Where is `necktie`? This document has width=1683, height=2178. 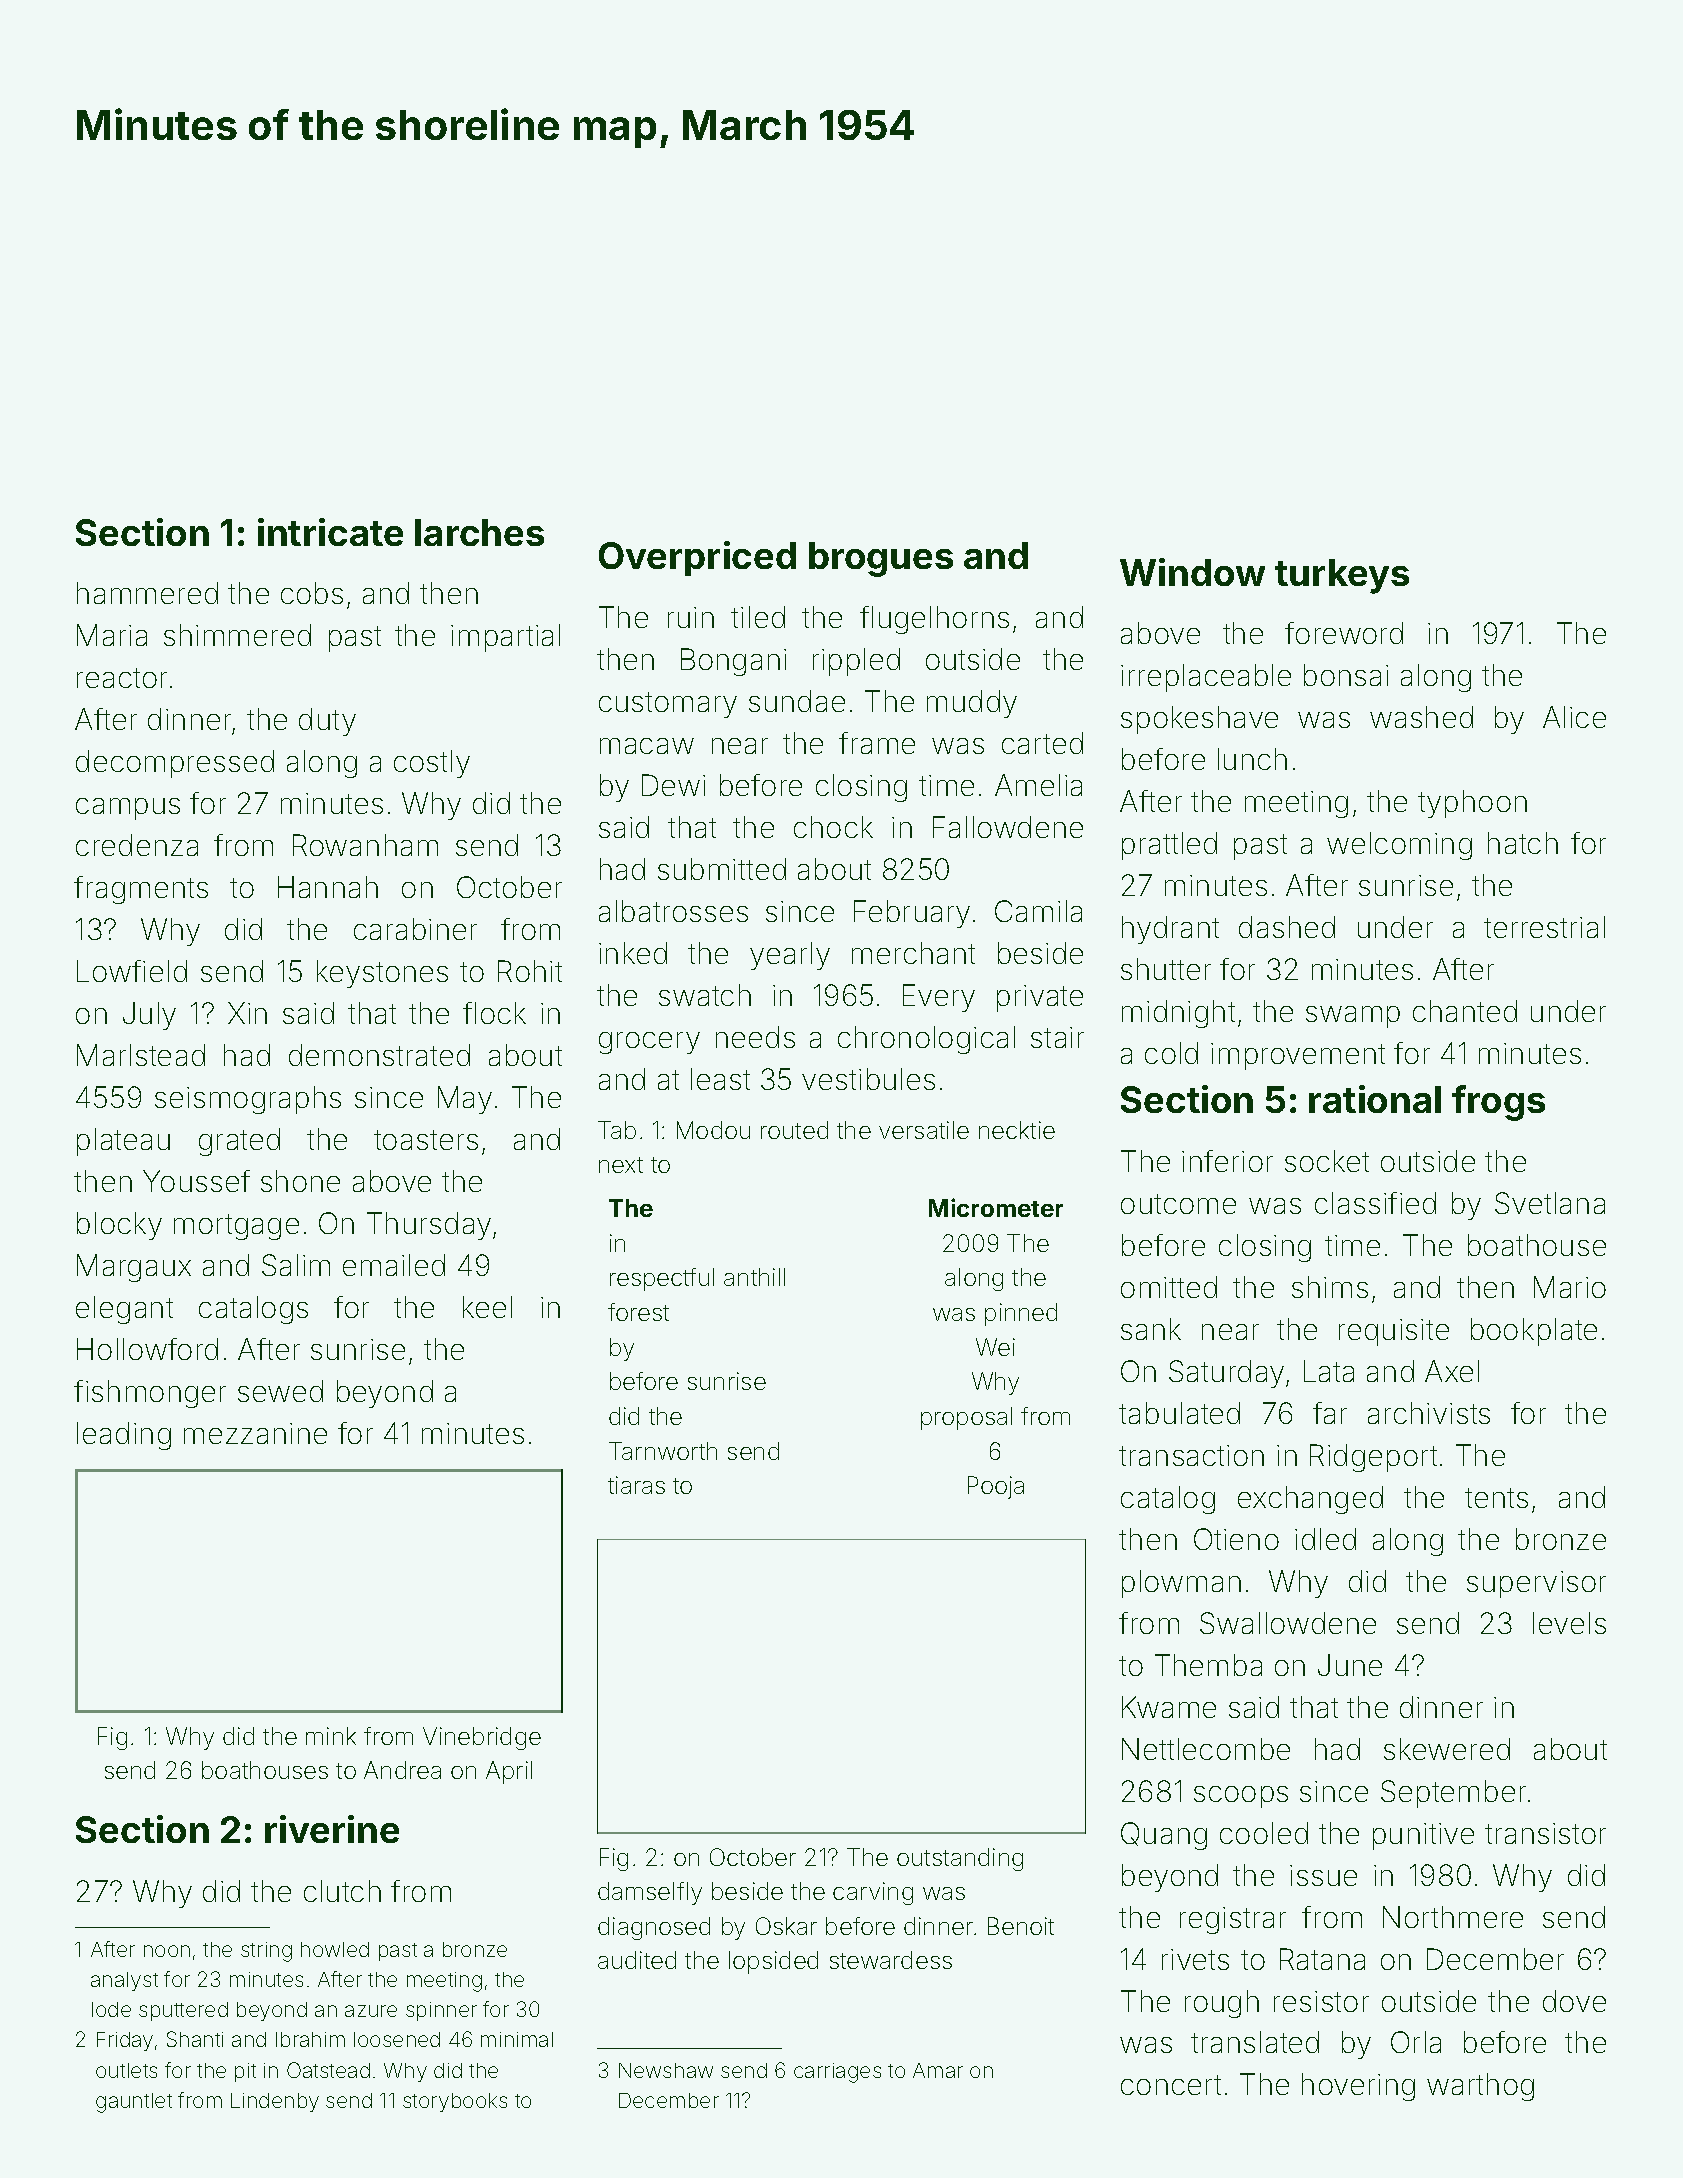 necktie is located at coordinates (1017, 1130).
